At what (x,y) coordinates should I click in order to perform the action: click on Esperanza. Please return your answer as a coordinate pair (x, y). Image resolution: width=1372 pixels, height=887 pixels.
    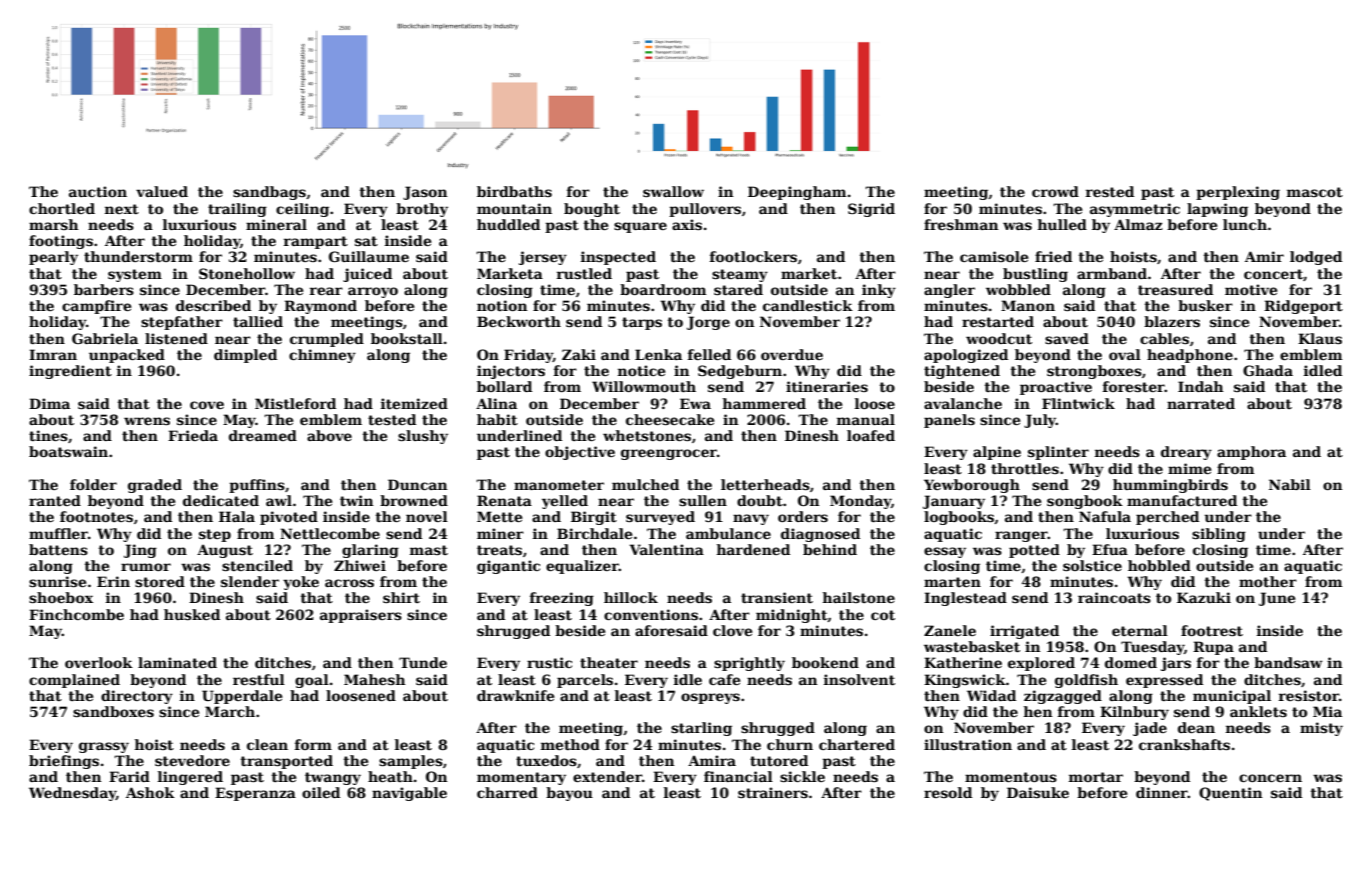
    Looking at the image, I should click on (255, 794).
